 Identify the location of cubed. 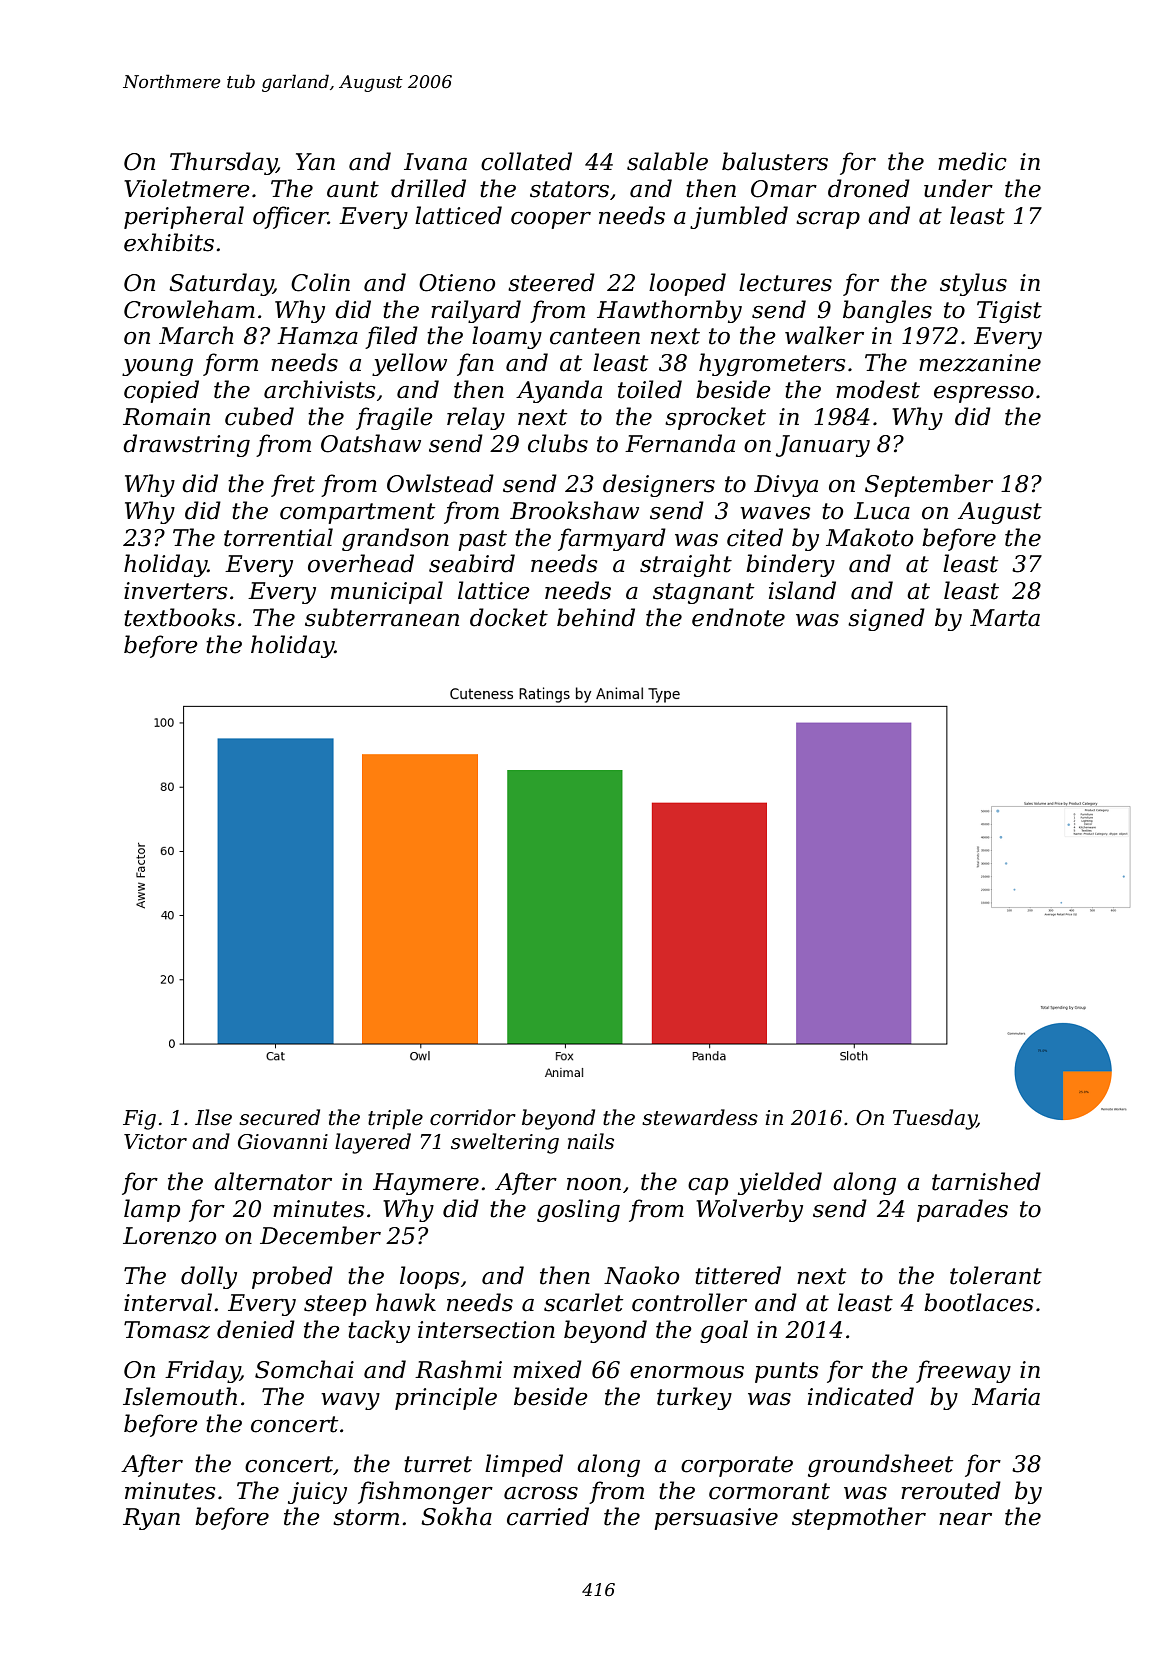
(259, 416).
